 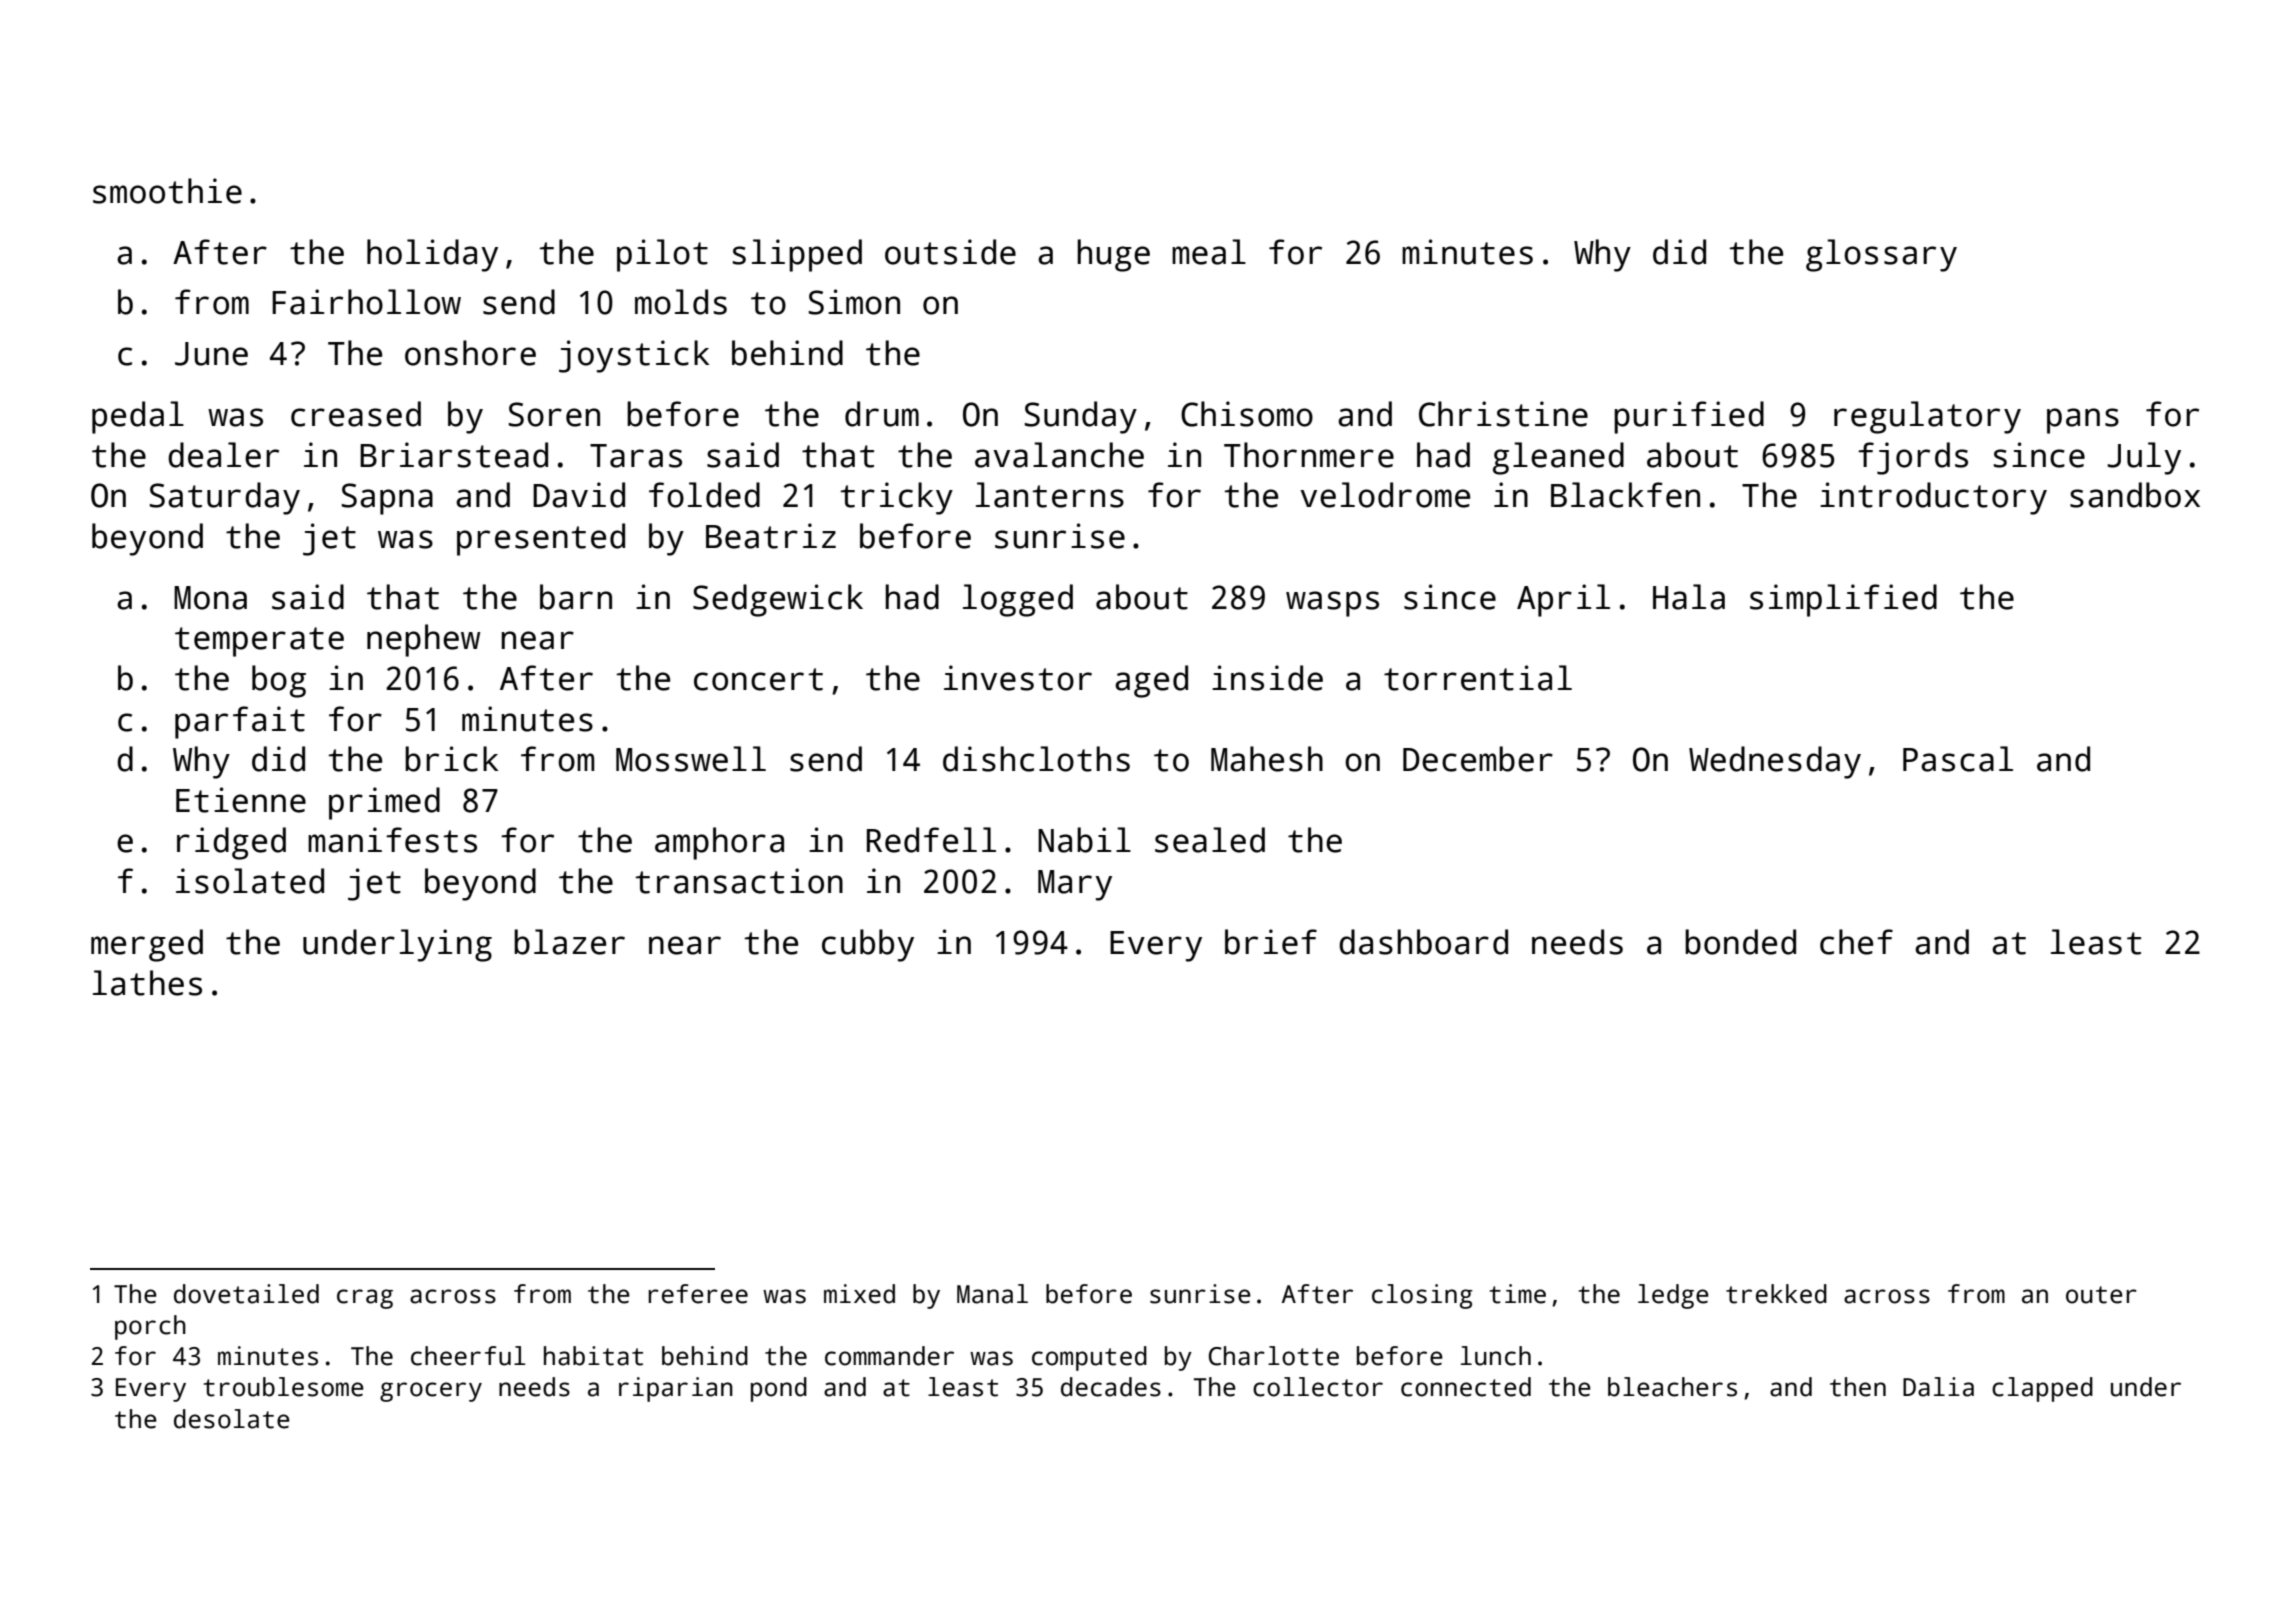 What do you see at coordinates (231, 843) in the image?
I see `ridged` at bounding box center [231, 843].
